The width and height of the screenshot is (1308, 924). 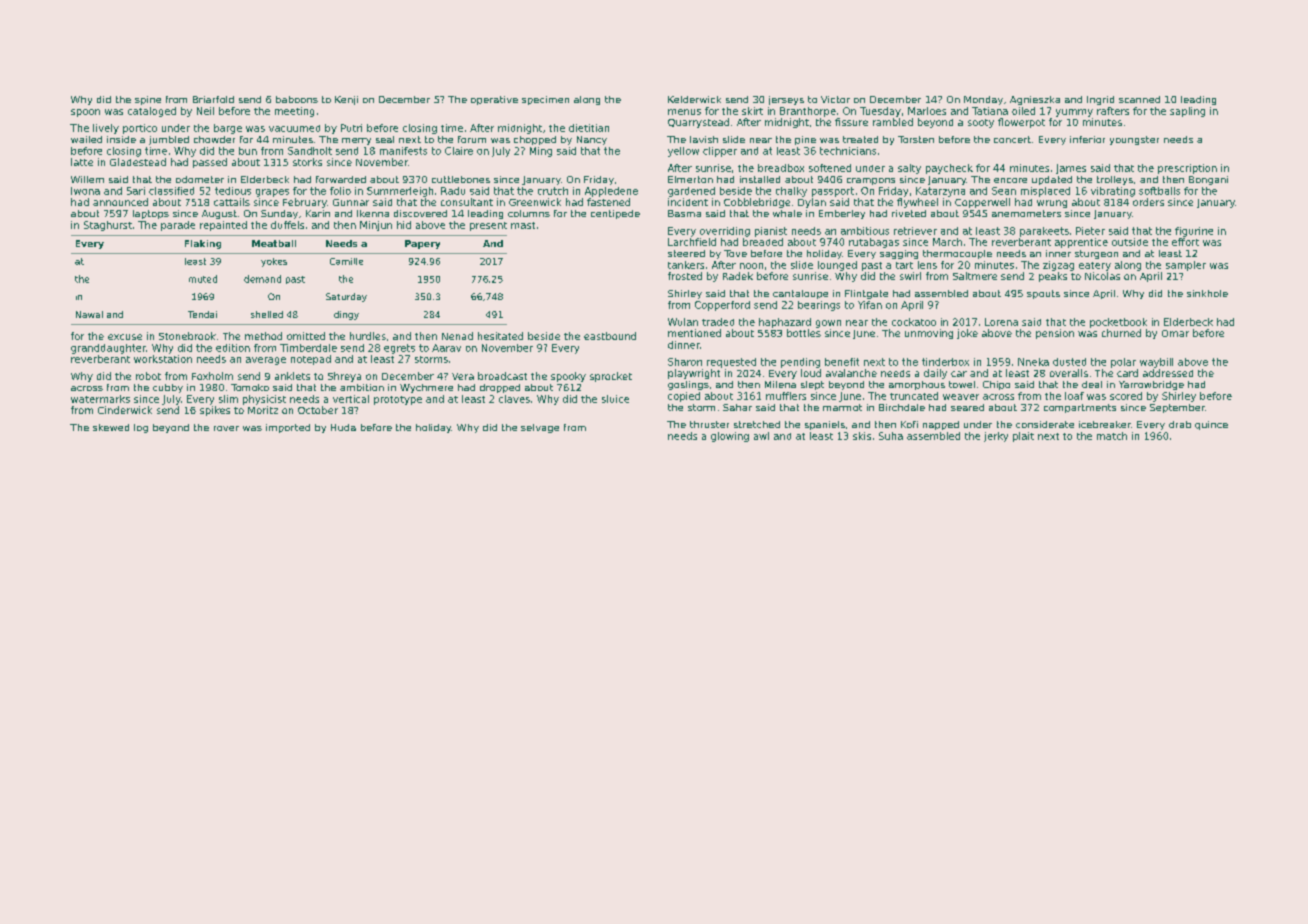 I want to click on Wulan, so click(x=683, y=322).
